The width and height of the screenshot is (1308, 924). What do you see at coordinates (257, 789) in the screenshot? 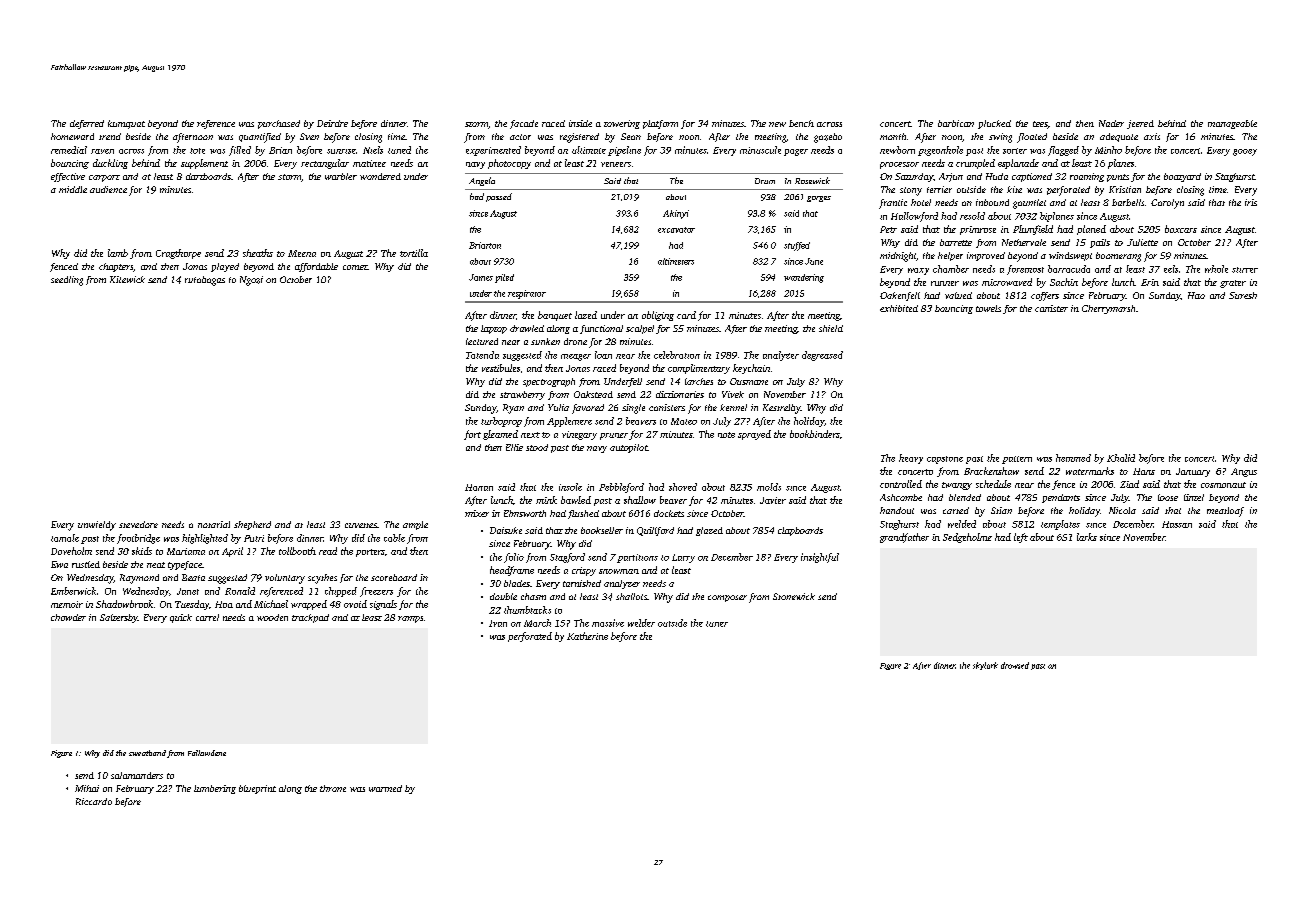
I see `blueprint` at bounding box center [257, 789].
